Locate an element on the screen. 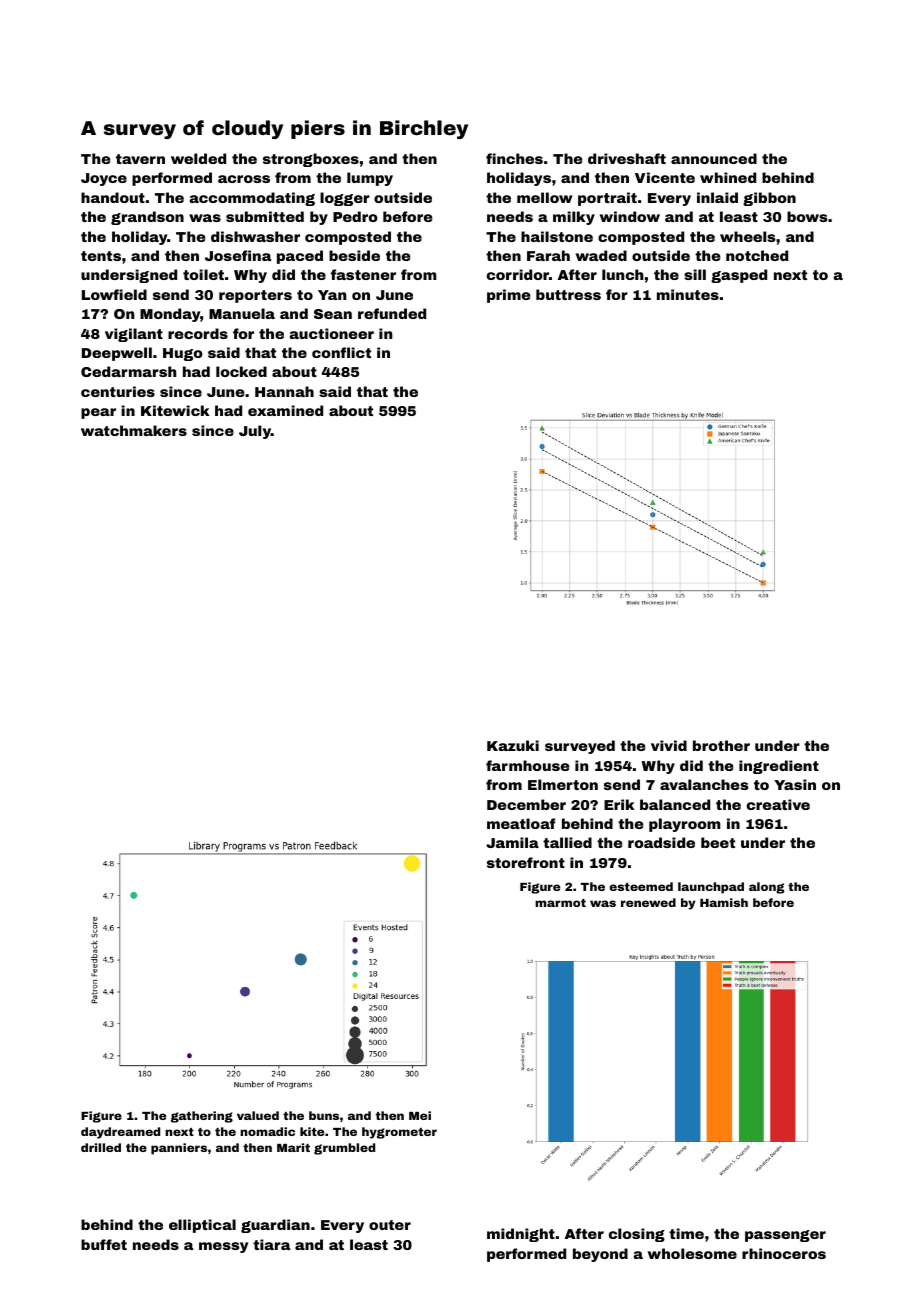 The height and width of the screenshot is (1314, 924). minutes is located at coordinates (688, 294).
